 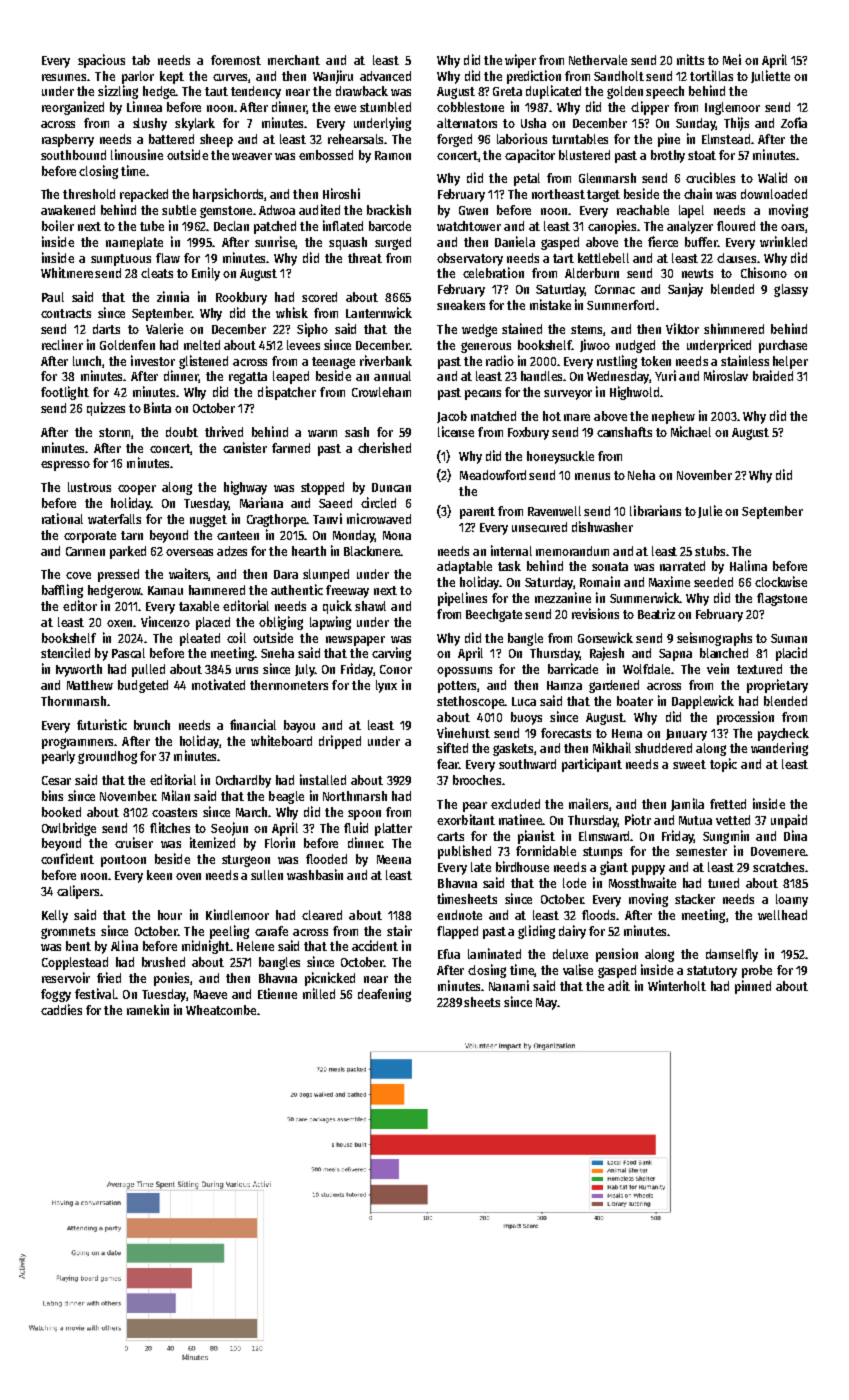 What do you see at coordinates (294, 60) in the document?
I see `merchant` at bounding box center [294, 60].
